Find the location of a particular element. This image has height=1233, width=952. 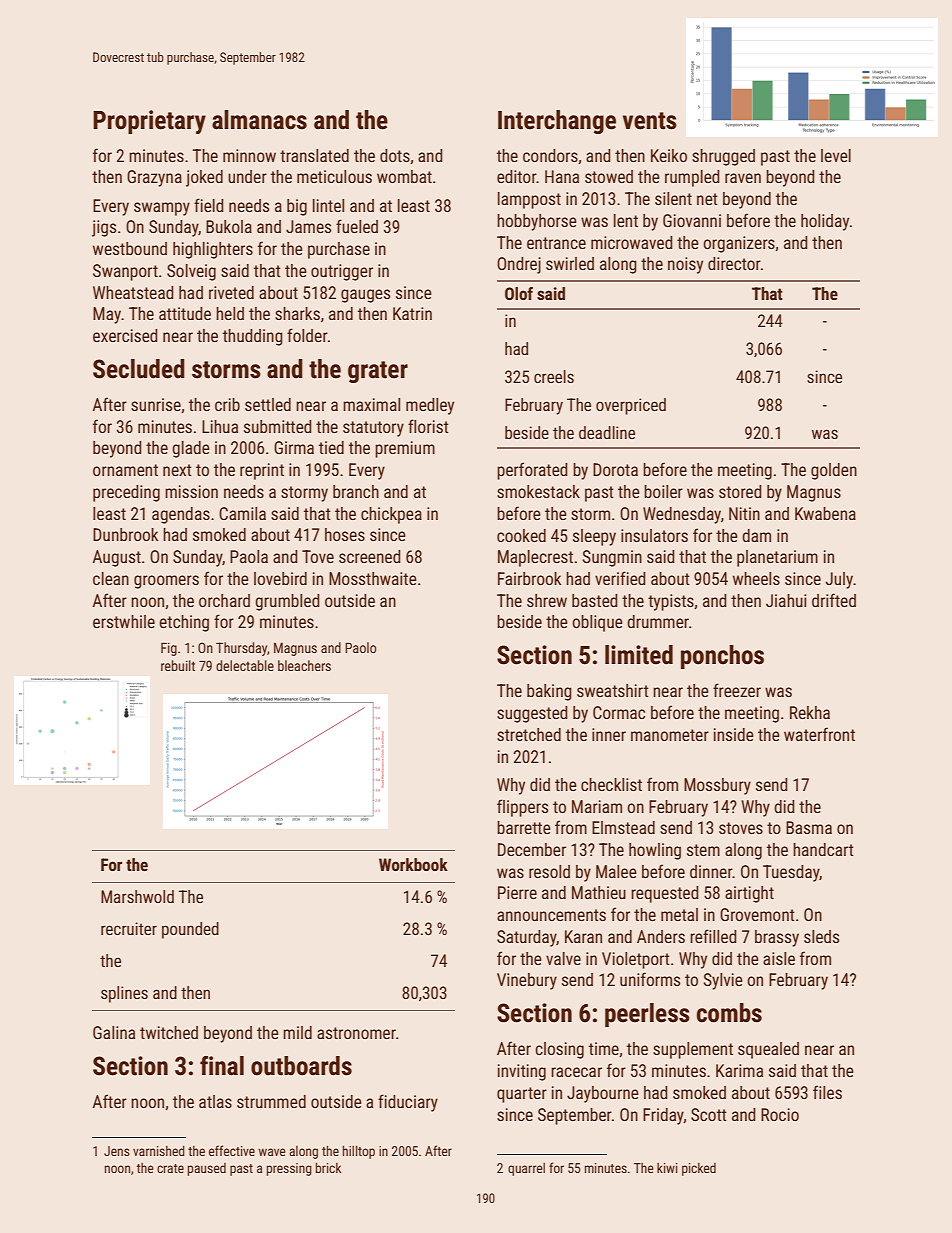

vents is located at coordinates (650, 121).
